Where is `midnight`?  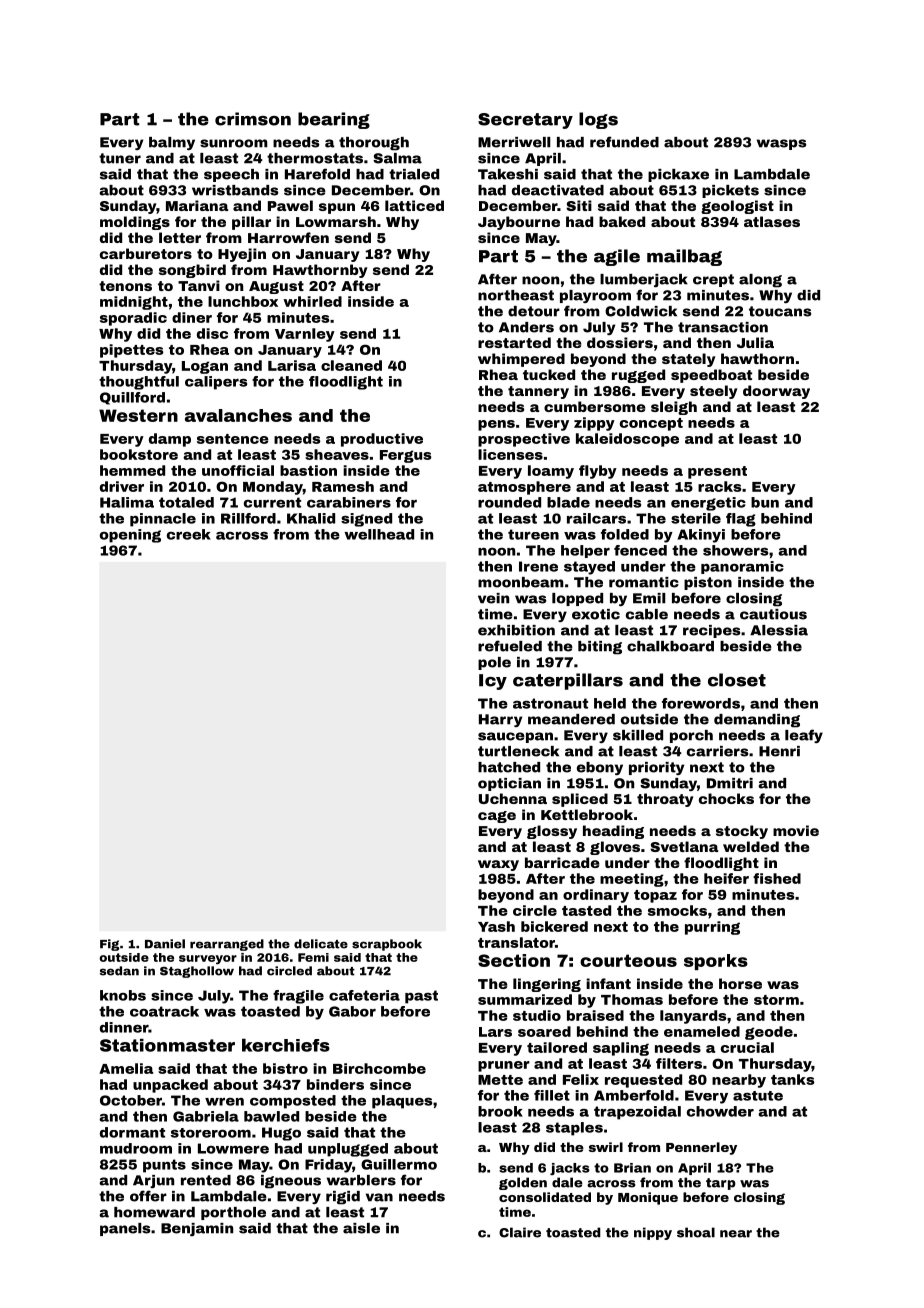 midnight is located at coordinates (134, 303).
